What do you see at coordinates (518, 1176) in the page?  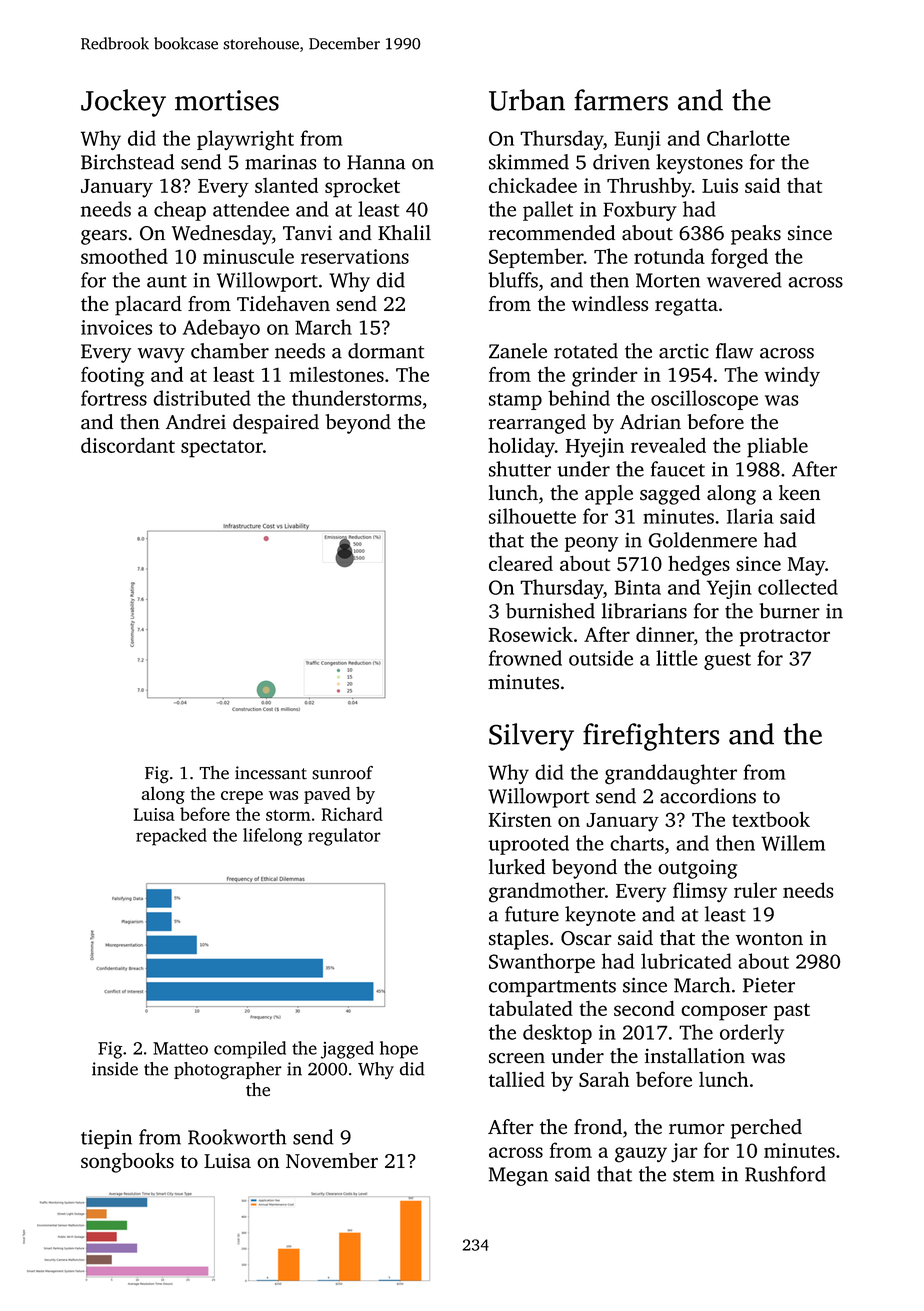 I see `Megan` at bounding box center [518, 1176].
